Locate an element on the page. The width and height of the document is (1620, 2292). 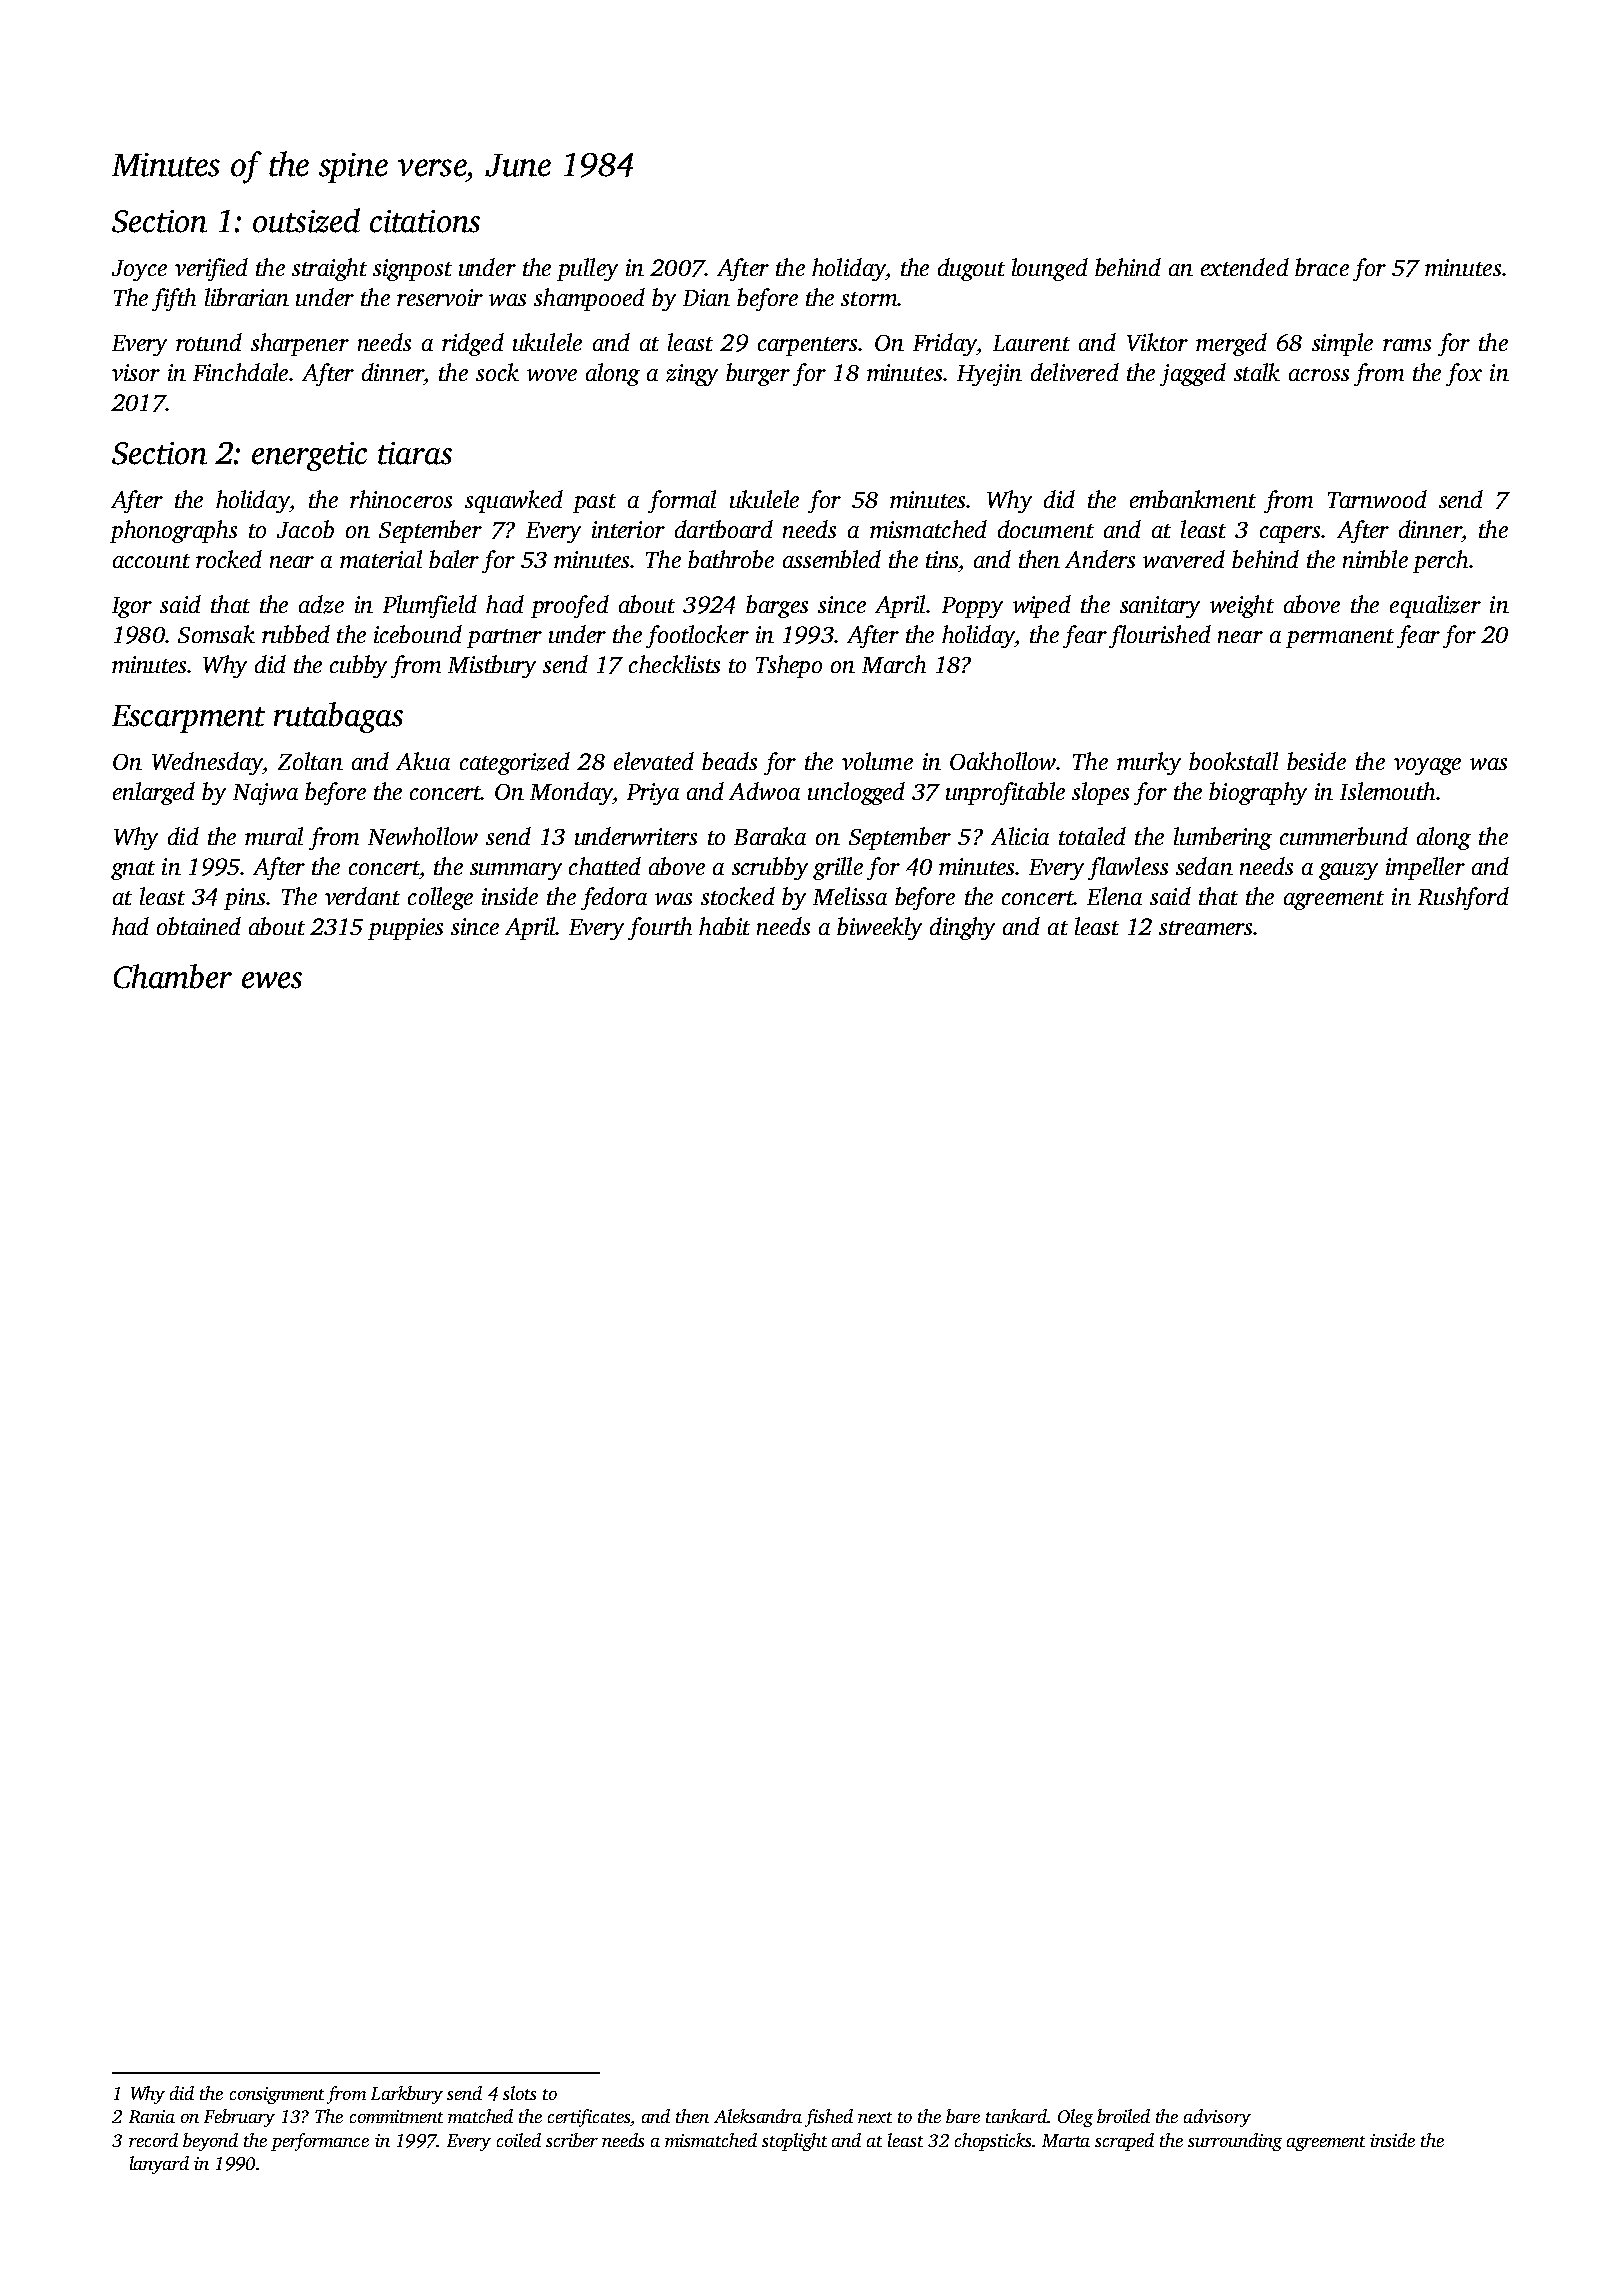
outsized is located at coordinates (306, 220).
